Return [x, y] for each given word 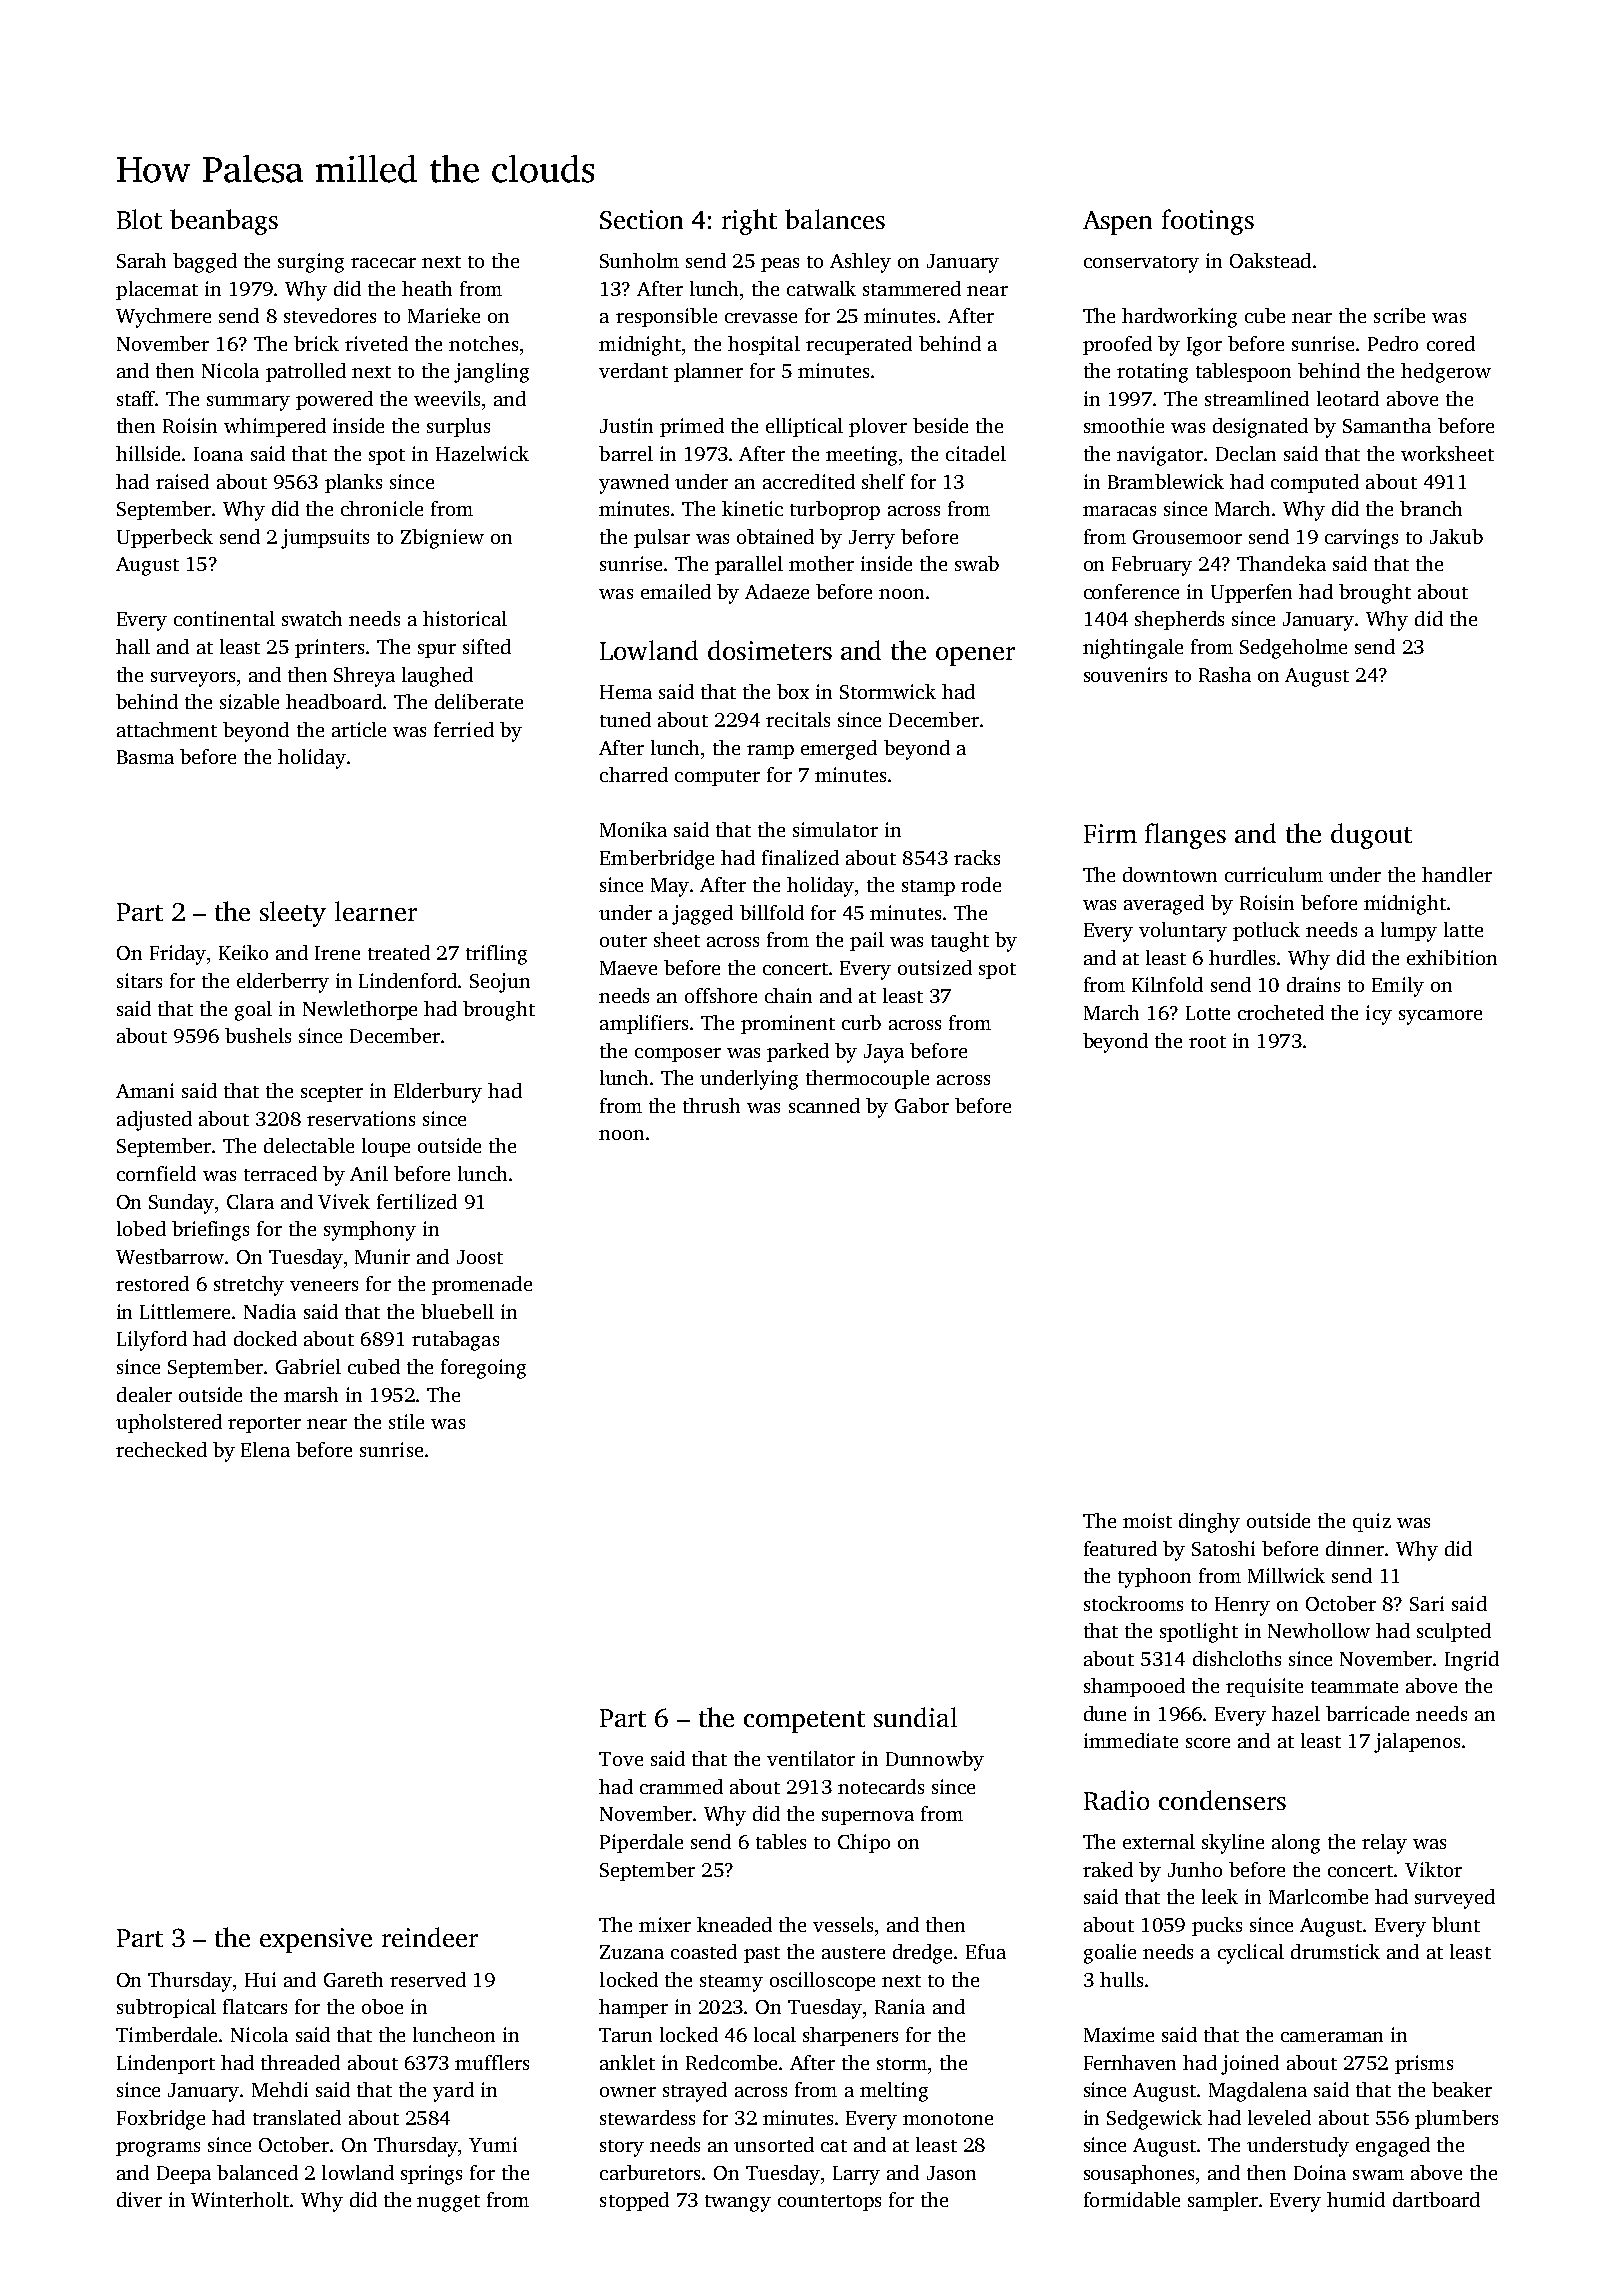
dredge [922, 1954]
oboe [382, 2006]
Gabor [922, 1105]
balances [835, 219]
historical [465, 618]
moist [1147, 1520]
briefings [210, 1231]
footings [1208, 222]
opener [975, 656]
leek [1220, 1896]
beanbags [224, 222]
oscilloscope [822, 1981]
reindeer [430, 1937]
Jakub [1456, 536]
